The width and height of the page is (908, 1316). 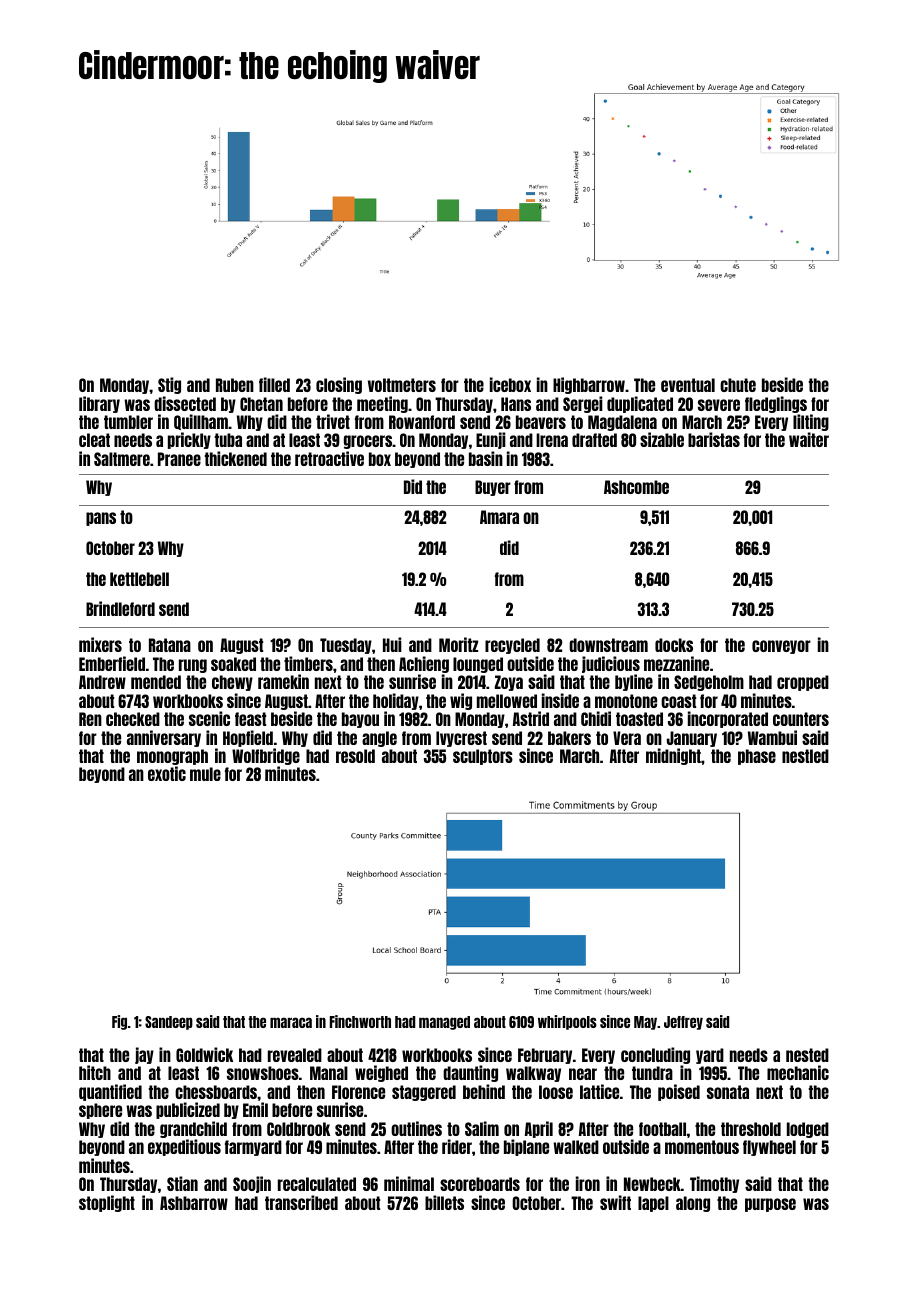 What do you see at coordinates (493, 488) in the page?
I see `Buyer` at bounding box center [493, 488].
